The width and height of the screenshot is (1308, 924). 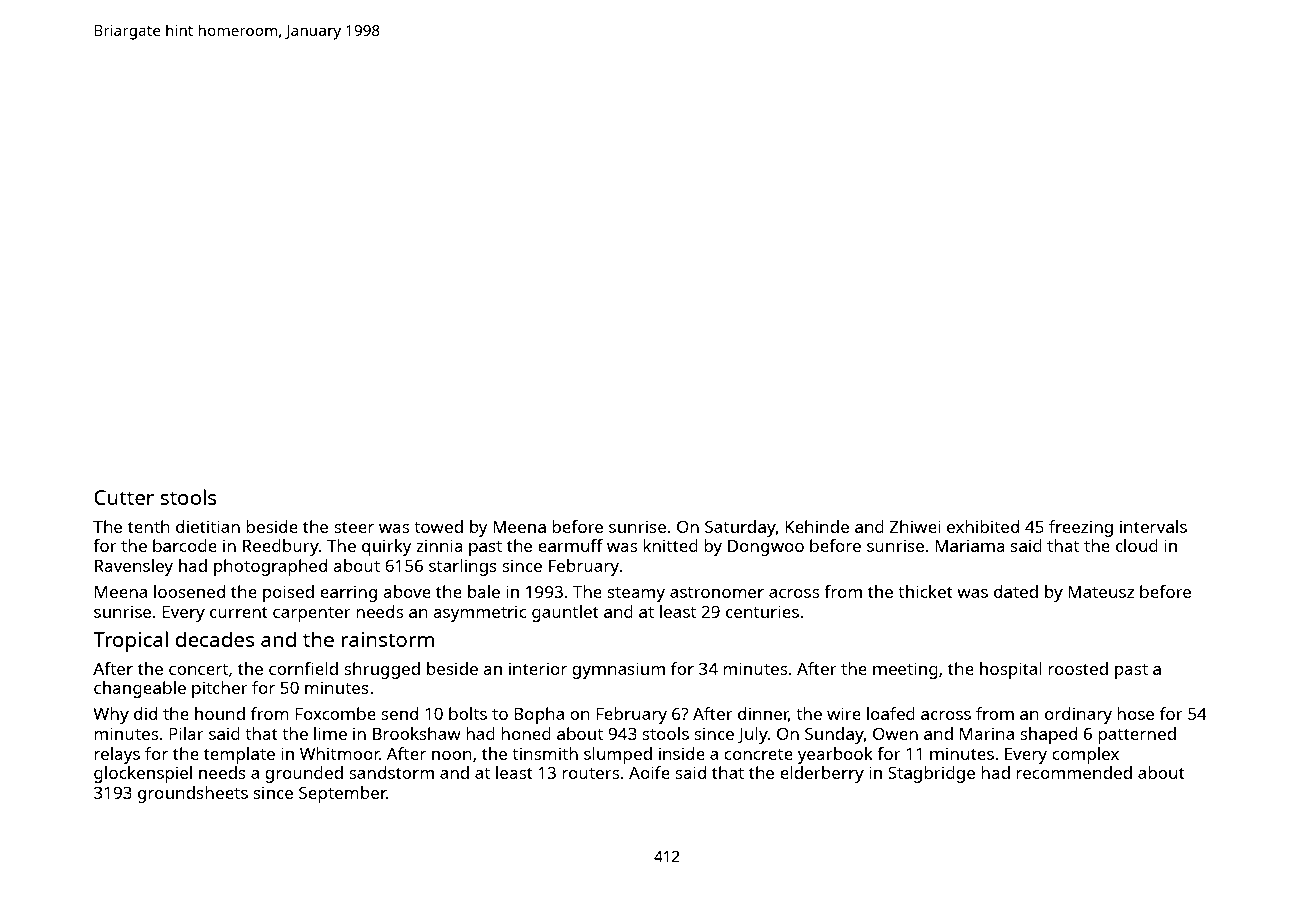 What do you see at coordinates (1153, 526) in the screenshot?
I see `intervals` at bounding box center [1153, 526].
